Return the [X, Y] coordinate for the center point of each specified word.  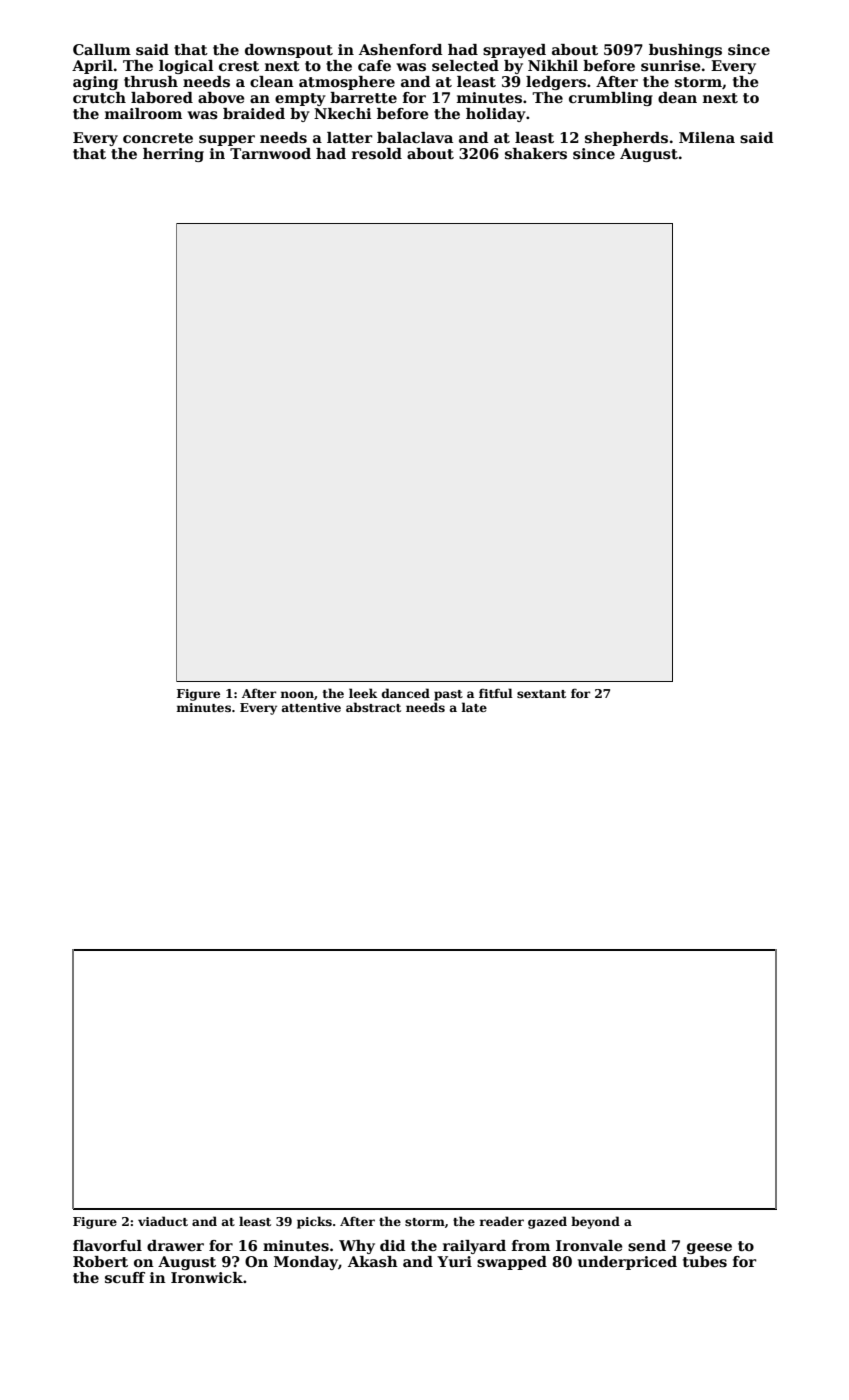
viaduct [163, 1221]
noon [297, 694]
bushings [685, 51]
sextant [541, 694]
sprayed [514, 51]
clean [272, 81]
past [448, 695]
